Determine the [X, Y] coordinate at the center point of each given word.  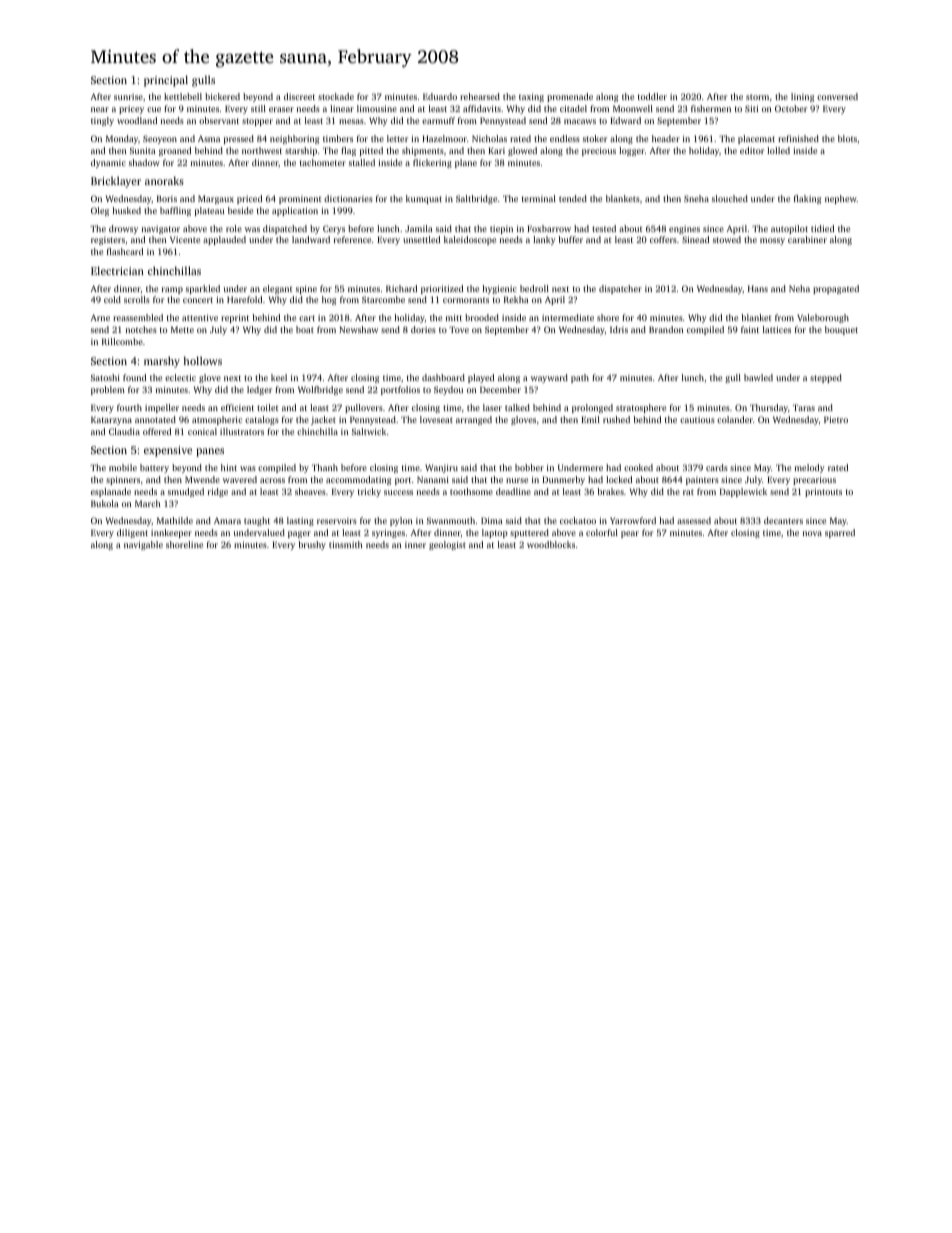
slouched [730, 198]
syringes [388, 533]
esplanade [111, 492]
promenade [570, 97]
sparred [840, 533]
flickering [432, 163]
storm [757, 97]
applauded [224, 240]
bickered [222, 96]
